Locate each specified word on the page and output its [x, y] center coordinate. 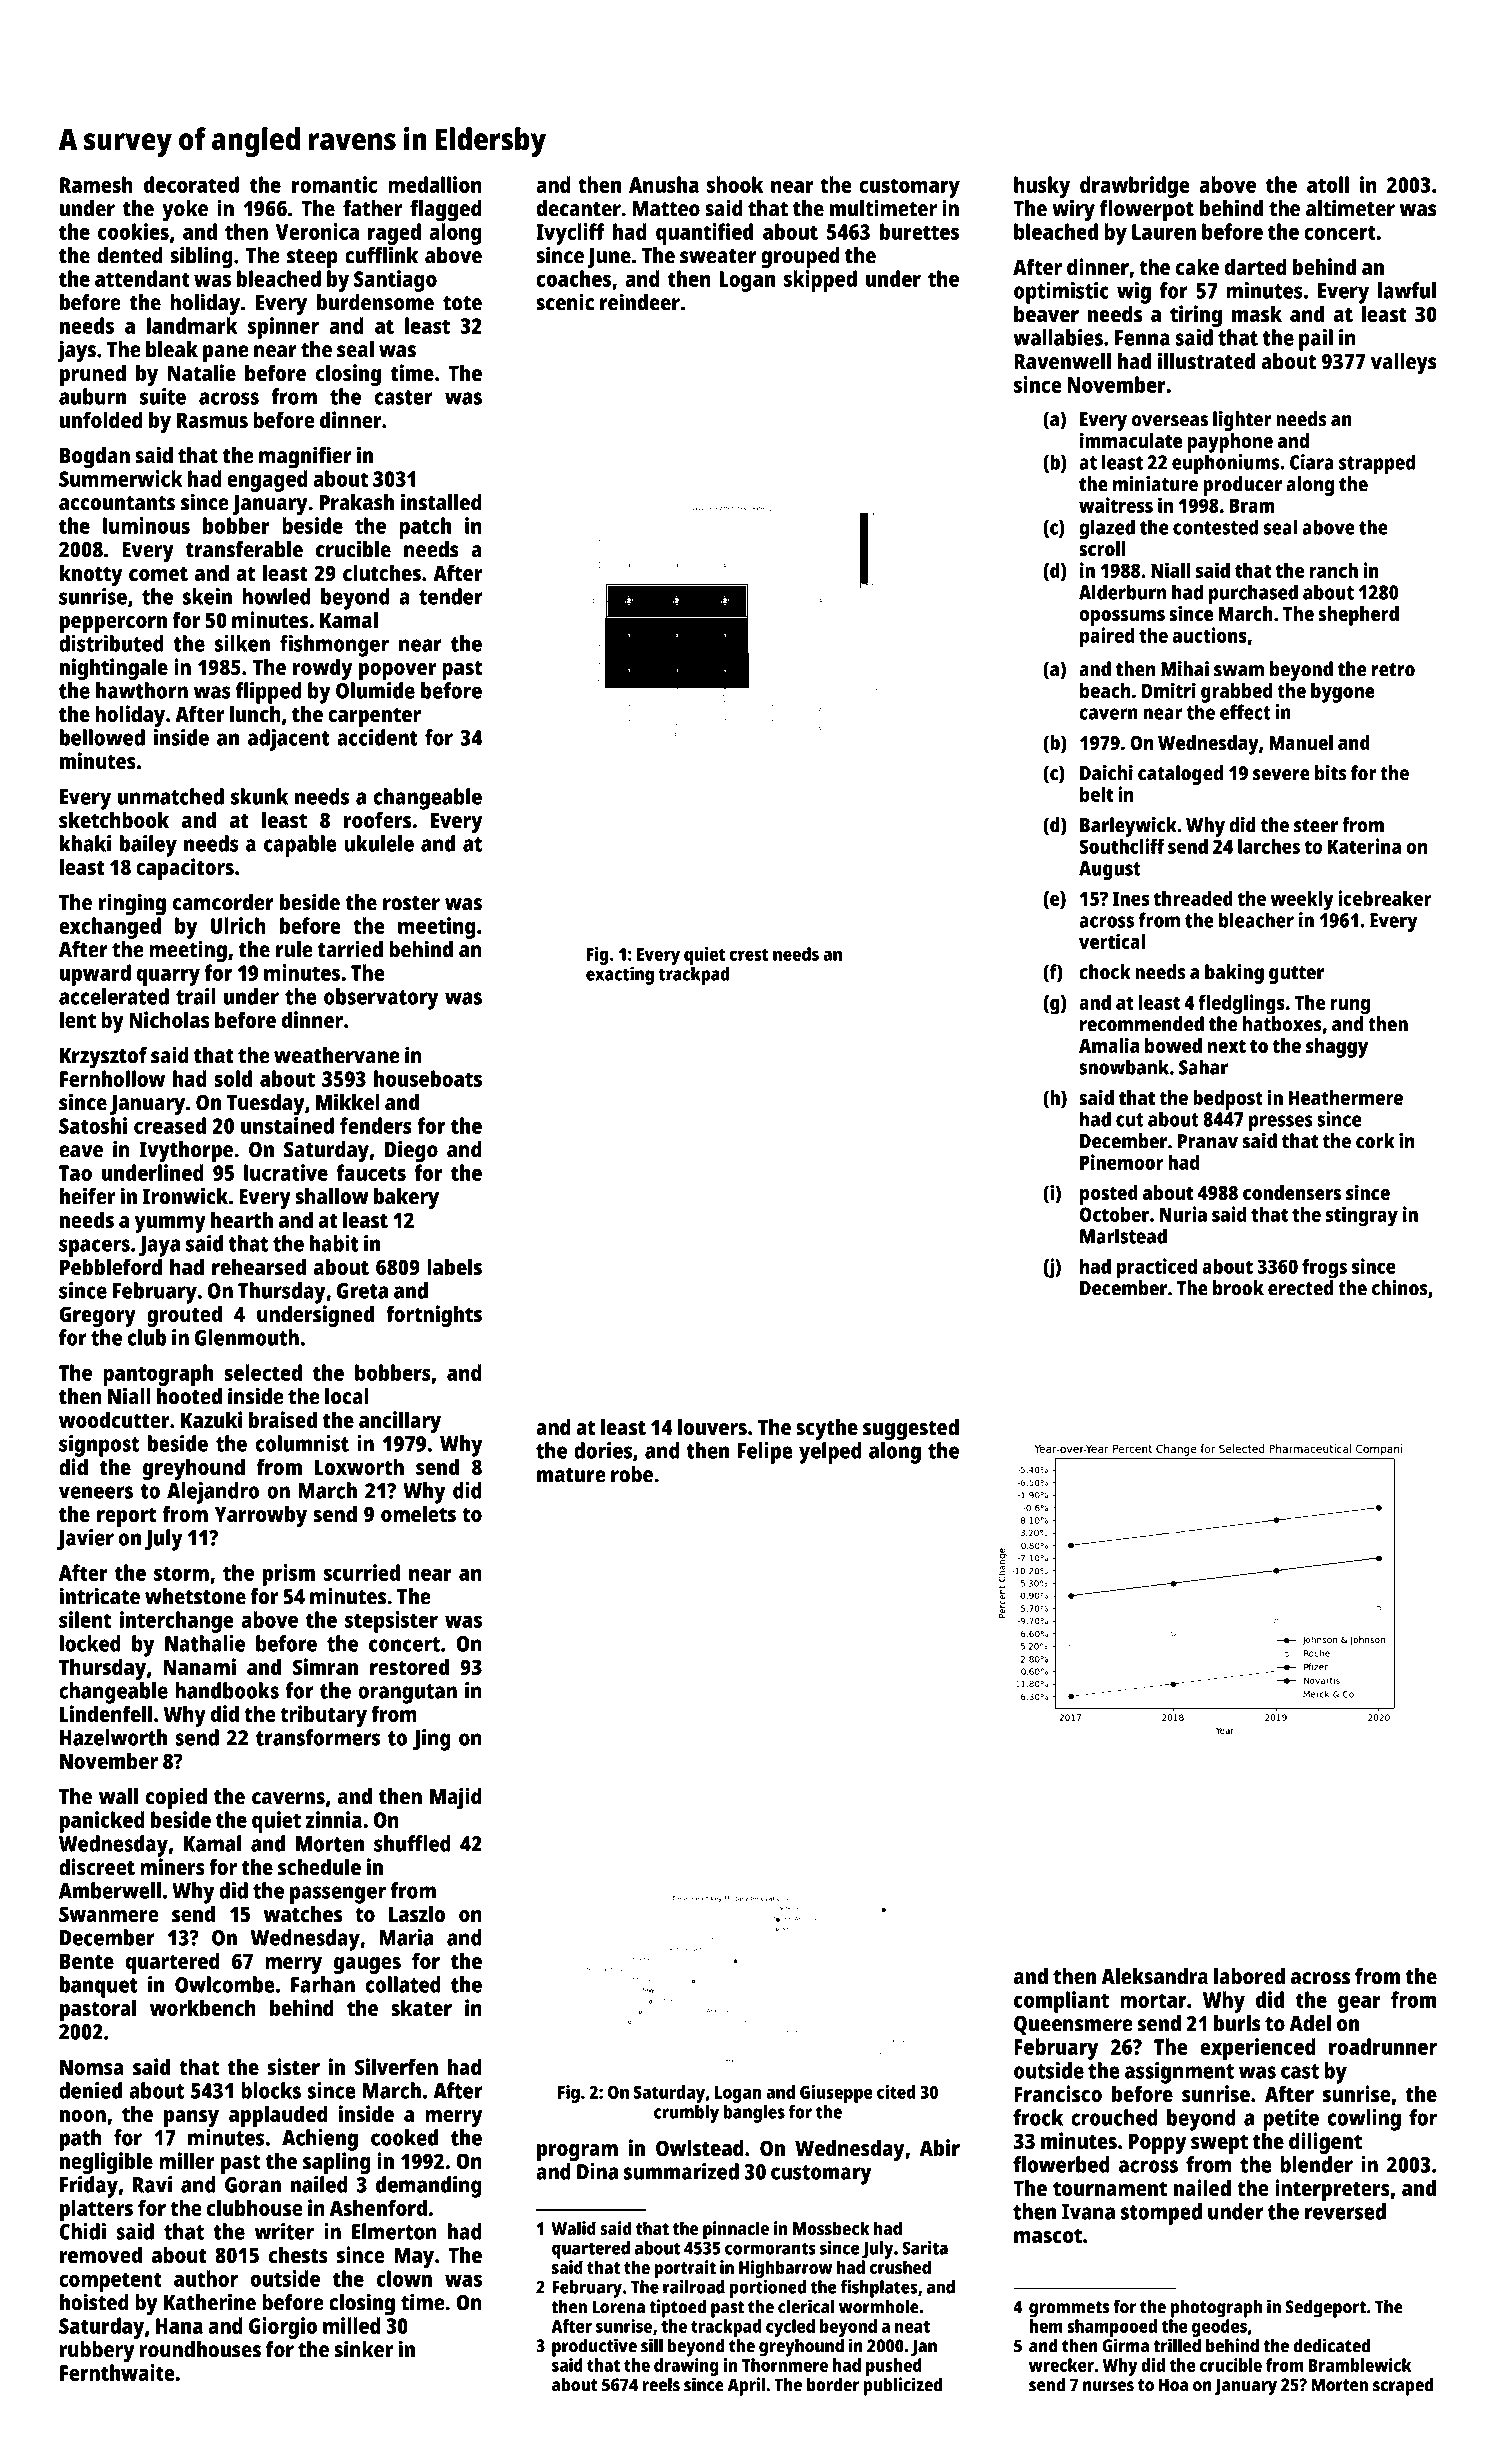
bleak [172, 349]
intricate [100, 1596]
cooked [404, 2137]
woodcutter [114, 1419]
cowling [1364, 2120]
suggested [911, 1429]
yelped [830, 1453]
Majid [456, 1798]
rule [294, 949]
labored [1249, 1976]
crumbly [686, 2114]
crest [749, 955]
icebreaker [1384, 898]
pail [1316, 340]
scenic [565, 302]
